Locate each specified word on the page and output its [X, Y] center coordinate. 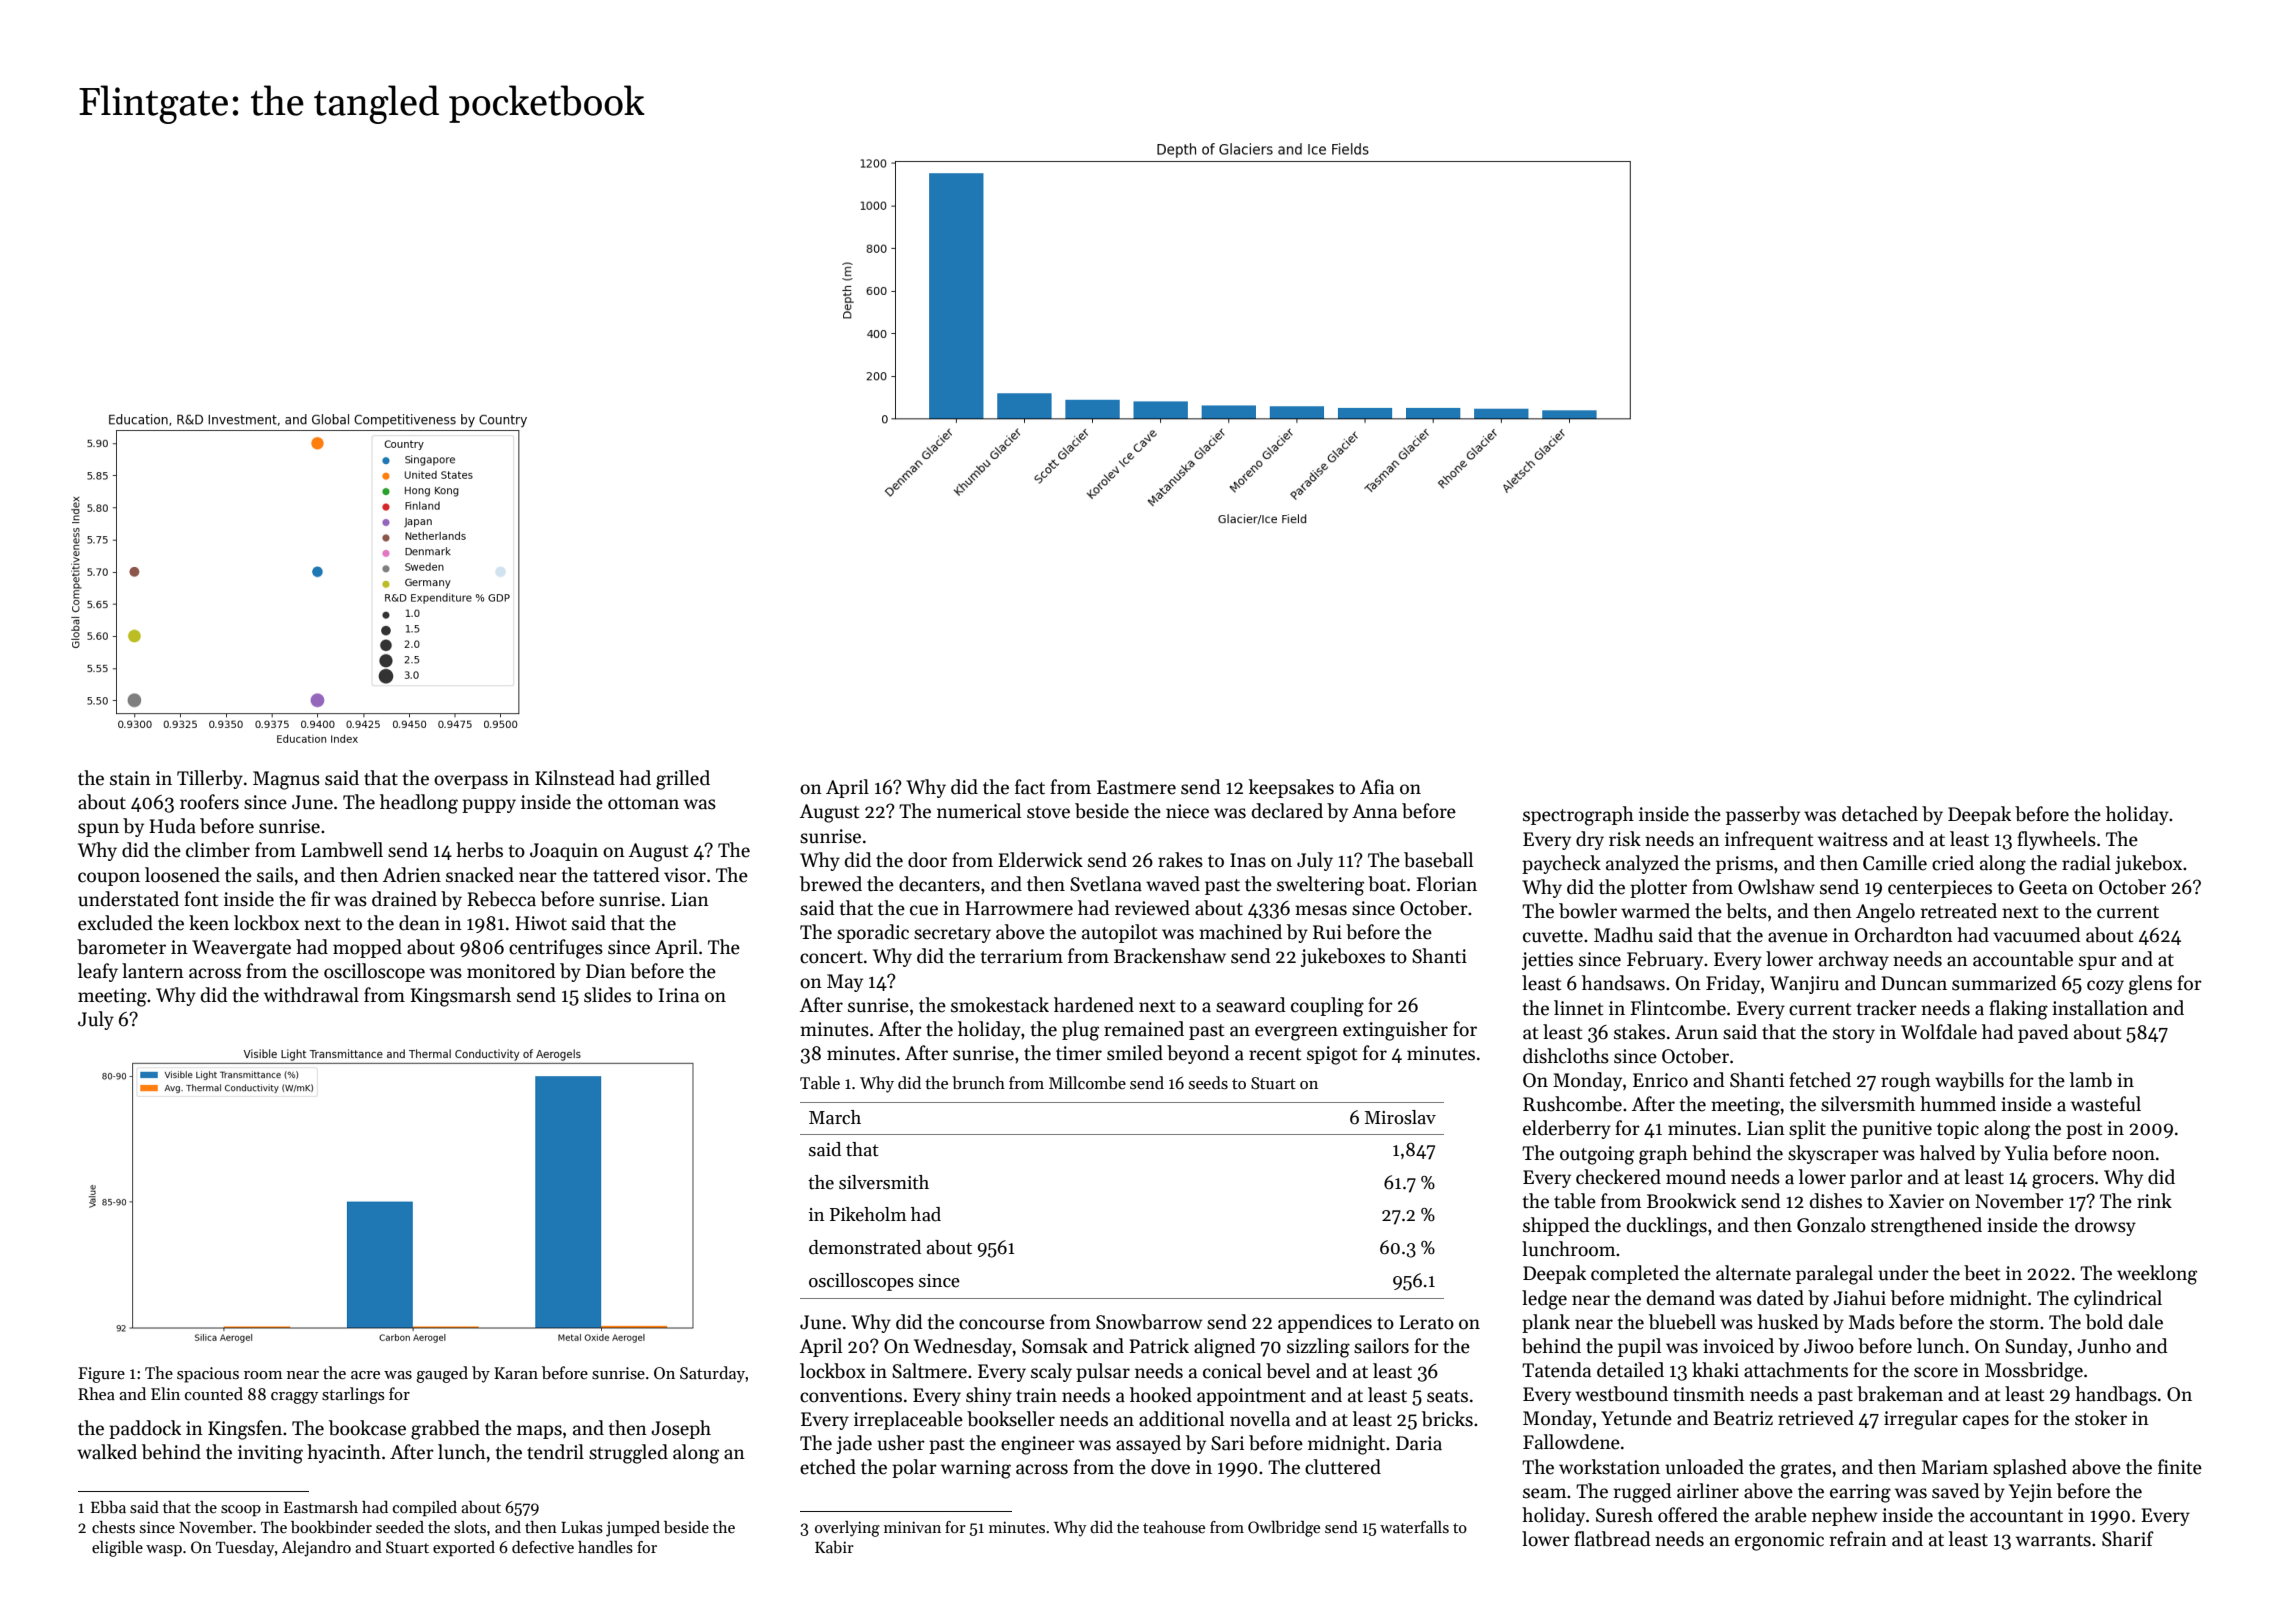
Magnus [286, 780]
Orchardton [1904, 935]
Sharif [2128, 1539]
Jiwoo [1829, 1346]
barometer [121, 947]
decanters [939, 884]
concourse [1002, 1324]
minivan [912, 1527]
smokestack [1000, 1005]
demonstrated [865, 1247]
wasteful [2106, 1104]
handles [605, 1547]
